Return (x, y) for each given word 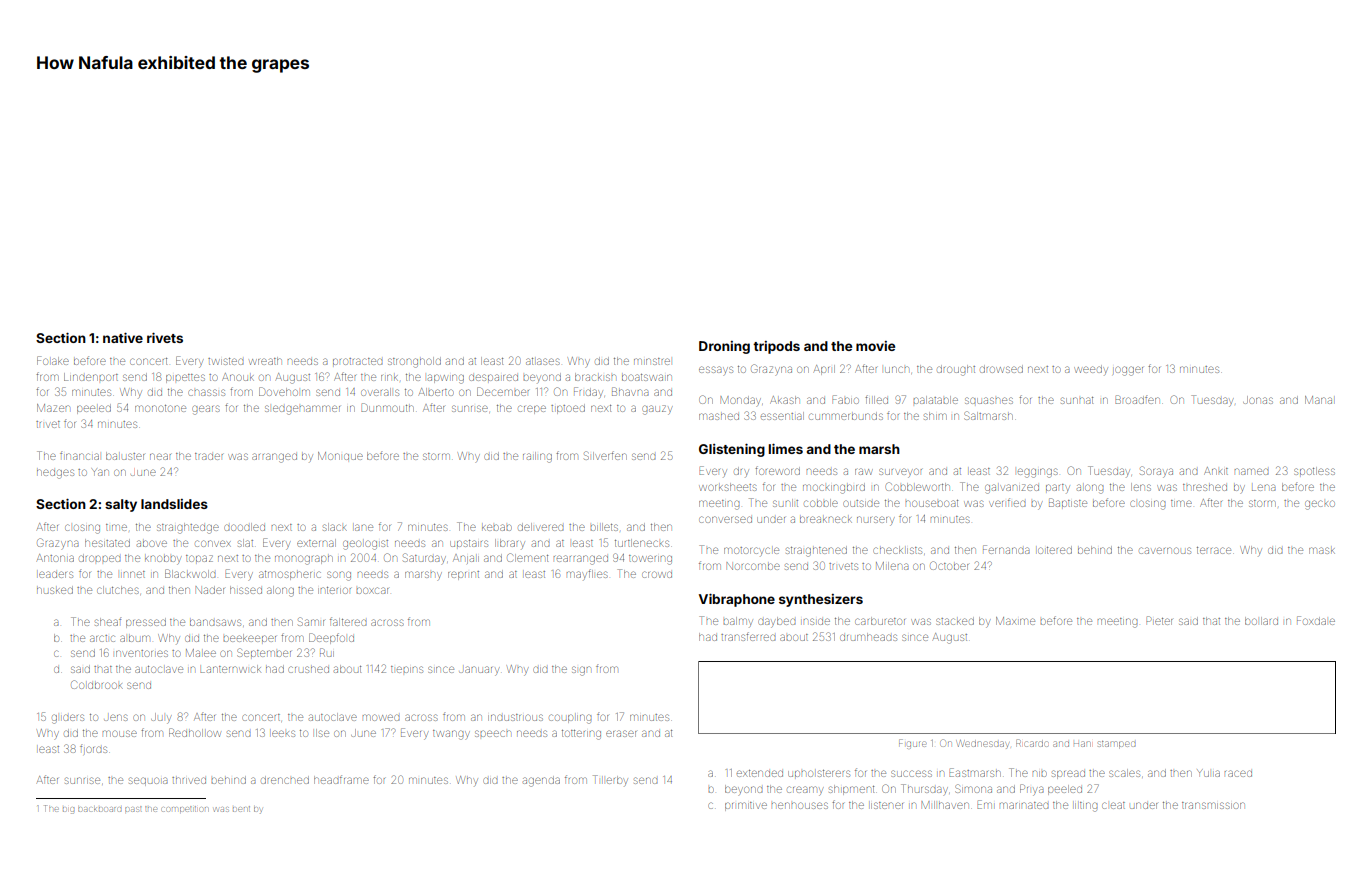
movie (875, 346)
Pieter (1159, 620)
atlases (543, 361)
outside (861, 503)
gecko (1320, 505)
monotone (160, 408)
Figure (912, 744)
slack (335, 527)
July (161, 718)
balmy (738, 621)
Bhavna (630, 391)
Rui (327, 652)
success (911, 773)
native (123, 338)
